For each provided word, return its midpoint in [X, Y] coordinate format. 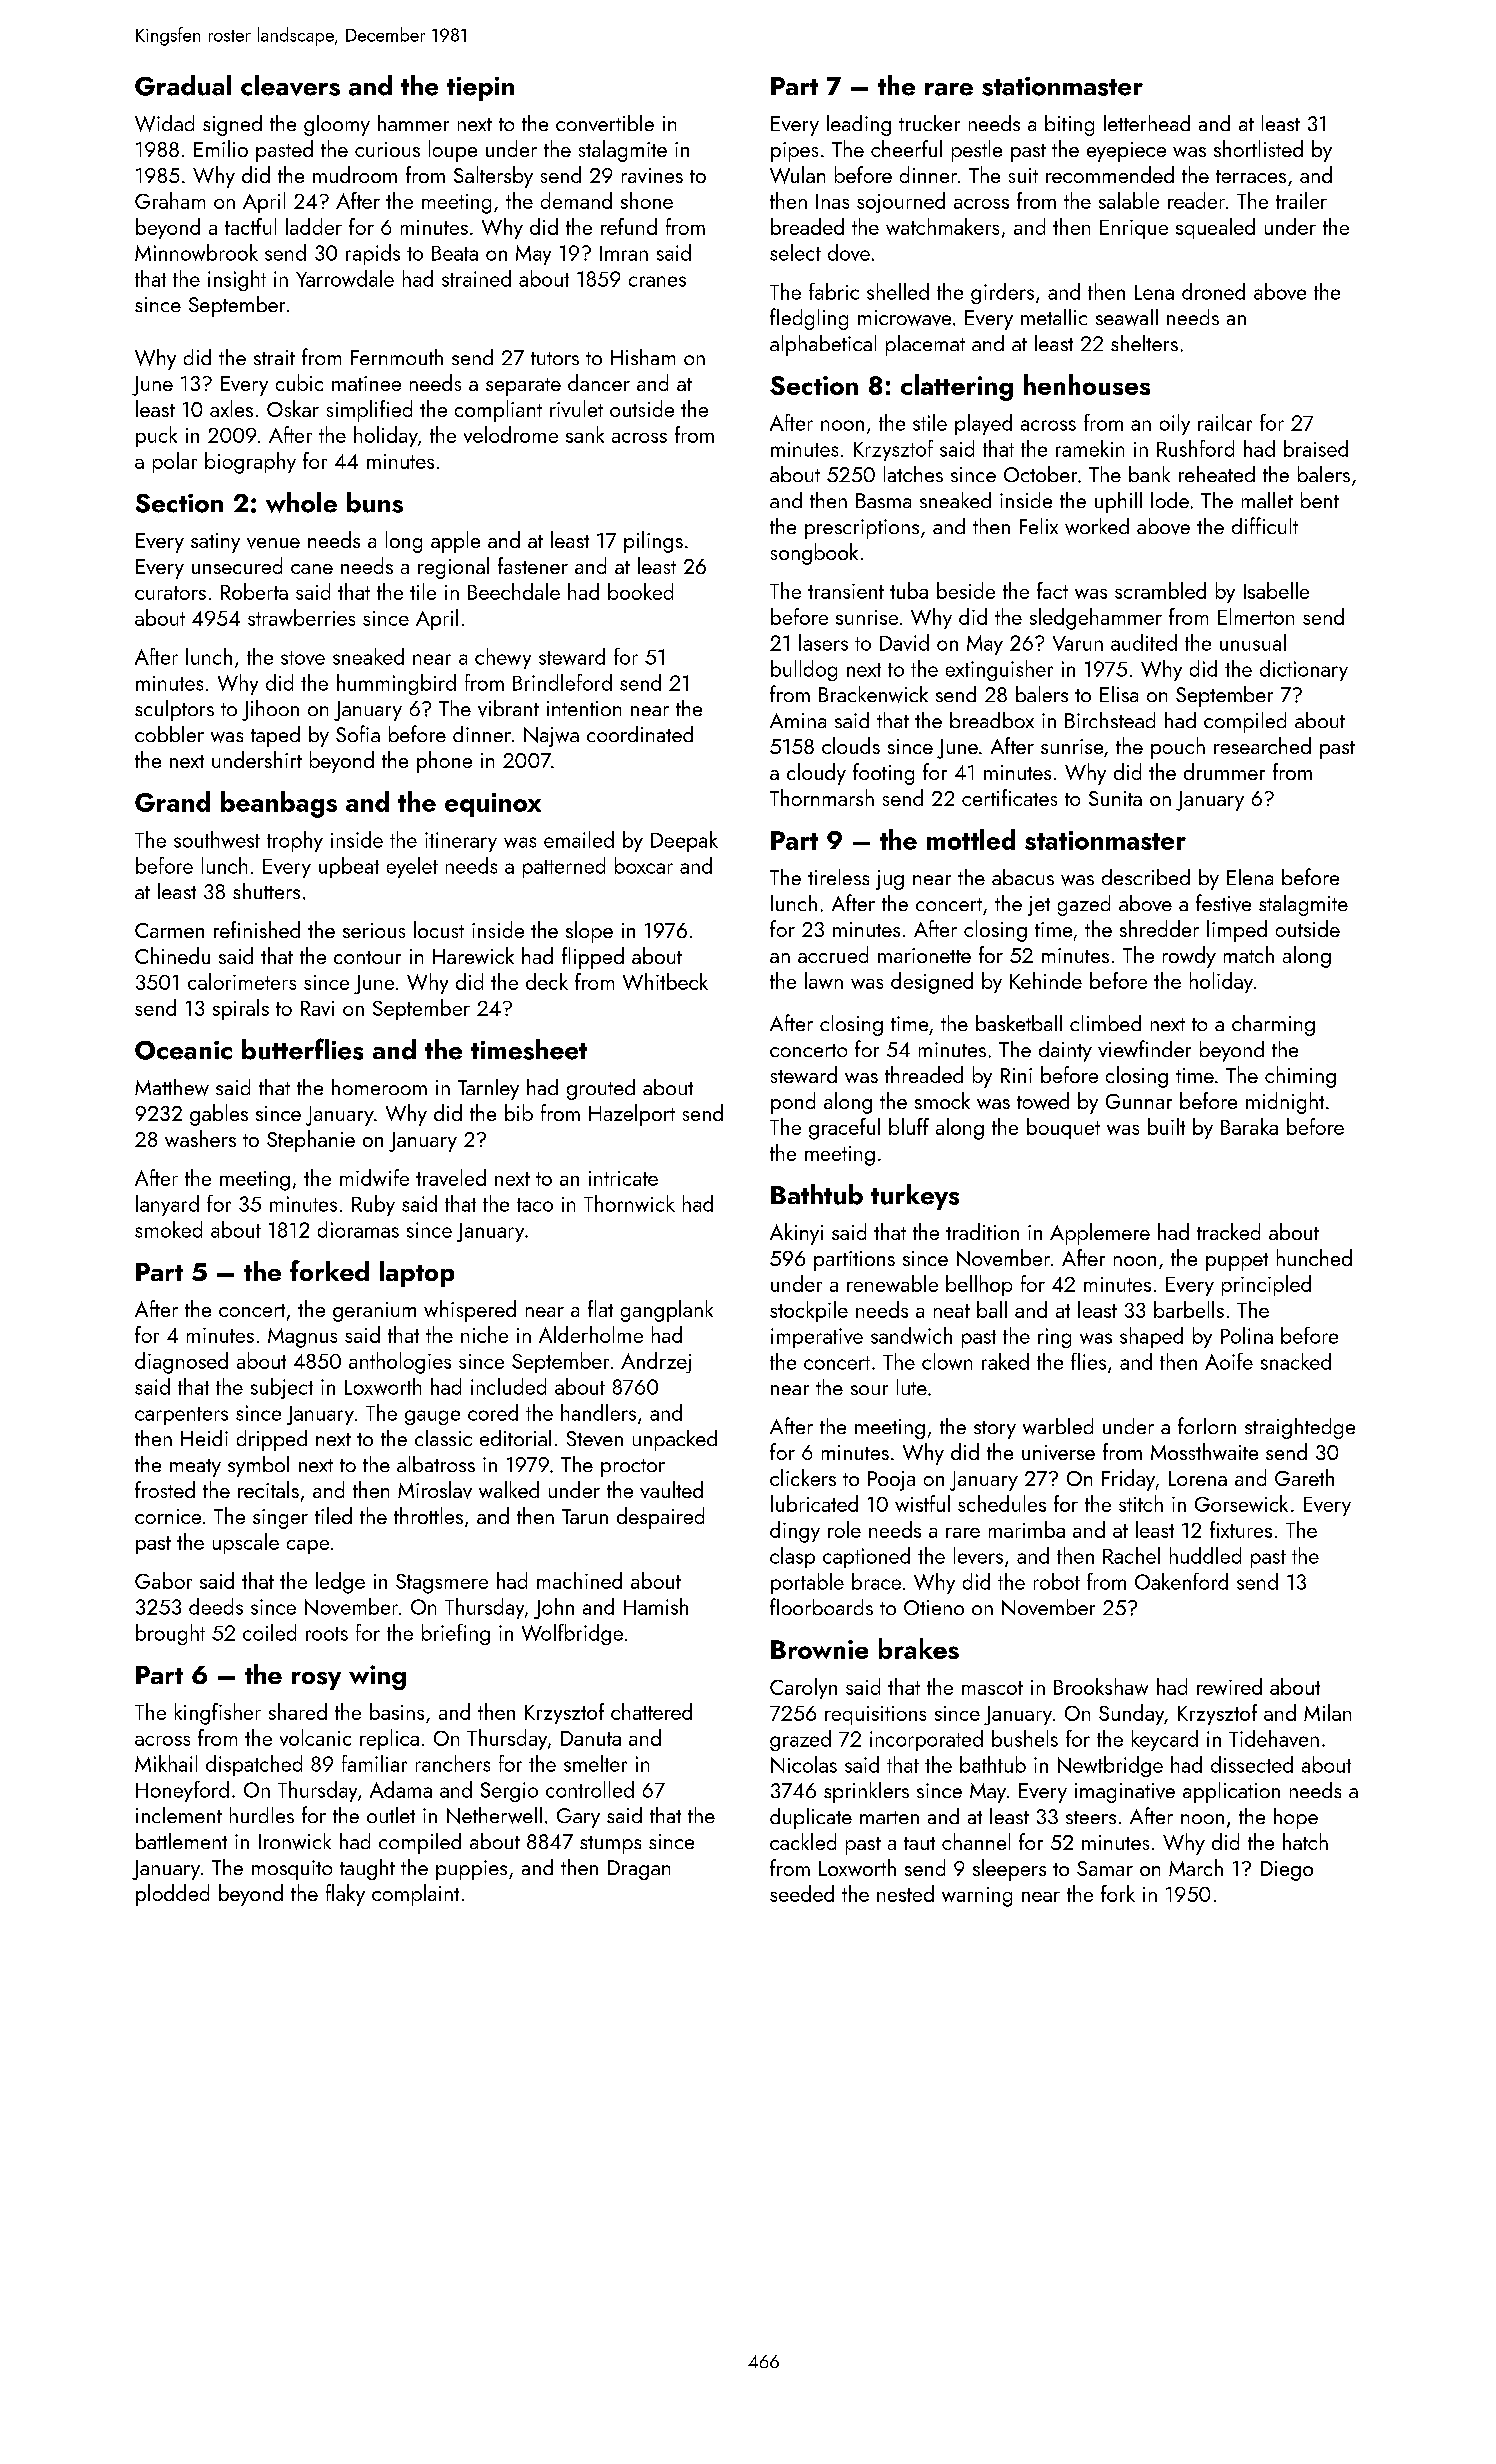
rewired [1229, 1686]
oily [1175, 424]
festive [1223, 903]
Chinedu [172, 955]
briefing [456, 1634]
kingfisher [218, 1714]
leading [859, 125]
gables [219, 1115]
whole [301, 502]
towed [1043, 1101]
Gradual [183, 85]
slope [589, 932]
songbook [814, 554]
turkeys [915, 1197]
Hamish [656, 1606]
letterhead [1147, 123]
